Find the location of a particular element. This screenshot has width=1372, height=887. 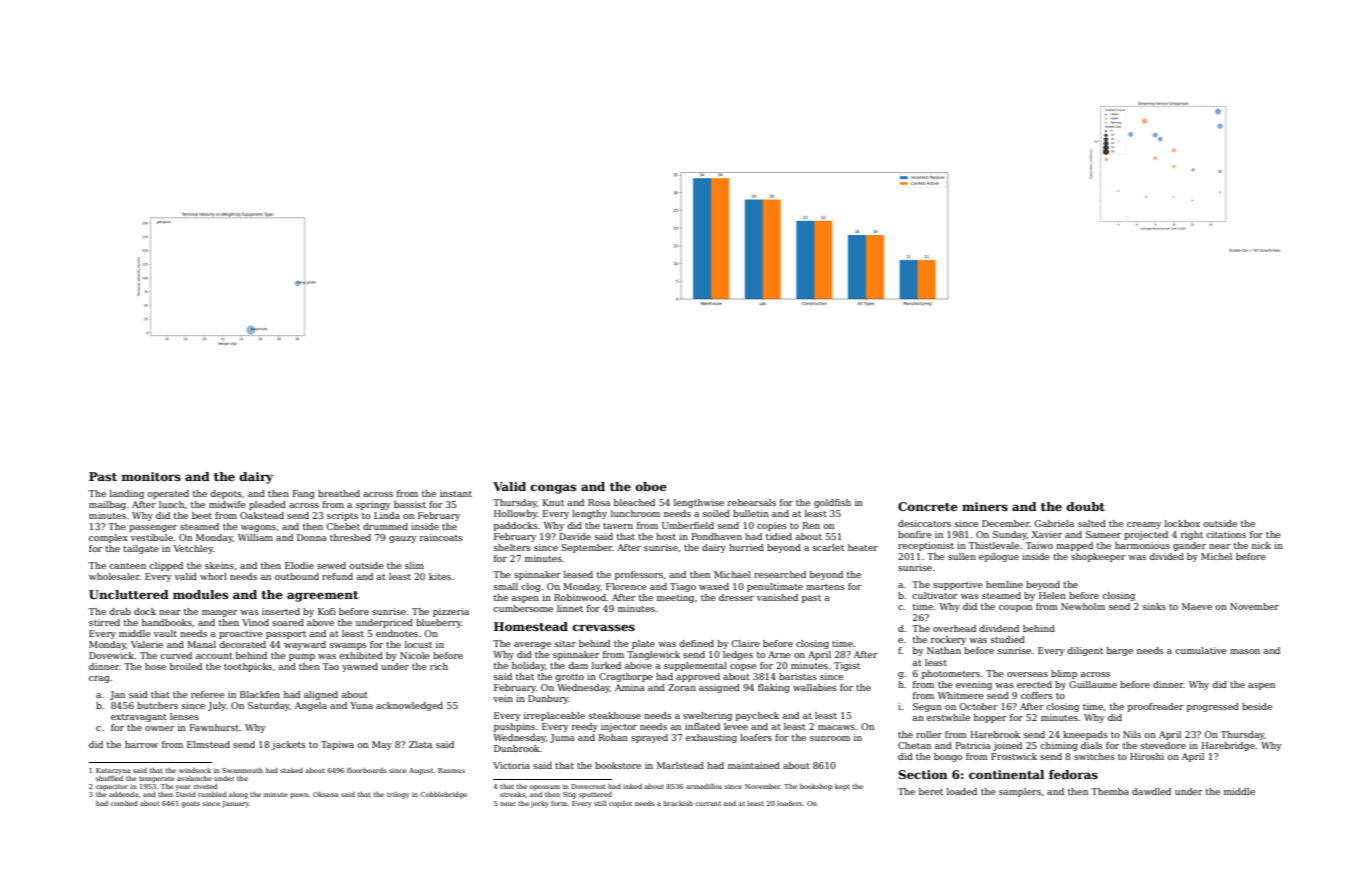

bongo is located at coordinates (948, 757).
